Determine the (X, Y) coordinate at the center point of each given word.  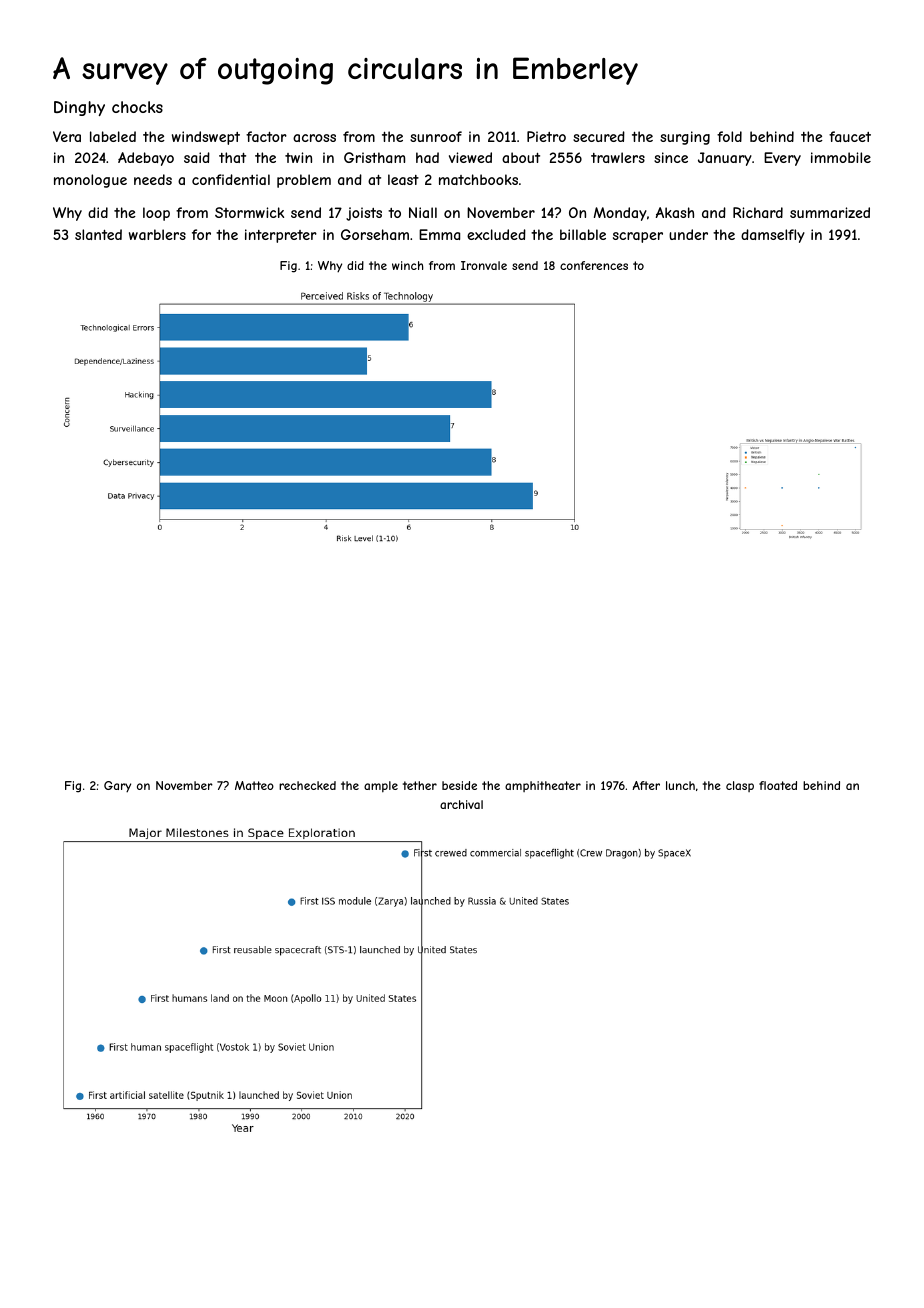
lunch (680, 785)
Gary (117, 786)
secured (599, 136)
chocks (137, 107)
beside (459, 785)
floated (778, 785)
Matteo (254, 785)
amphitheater (543, 786)
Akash (675, 212)
